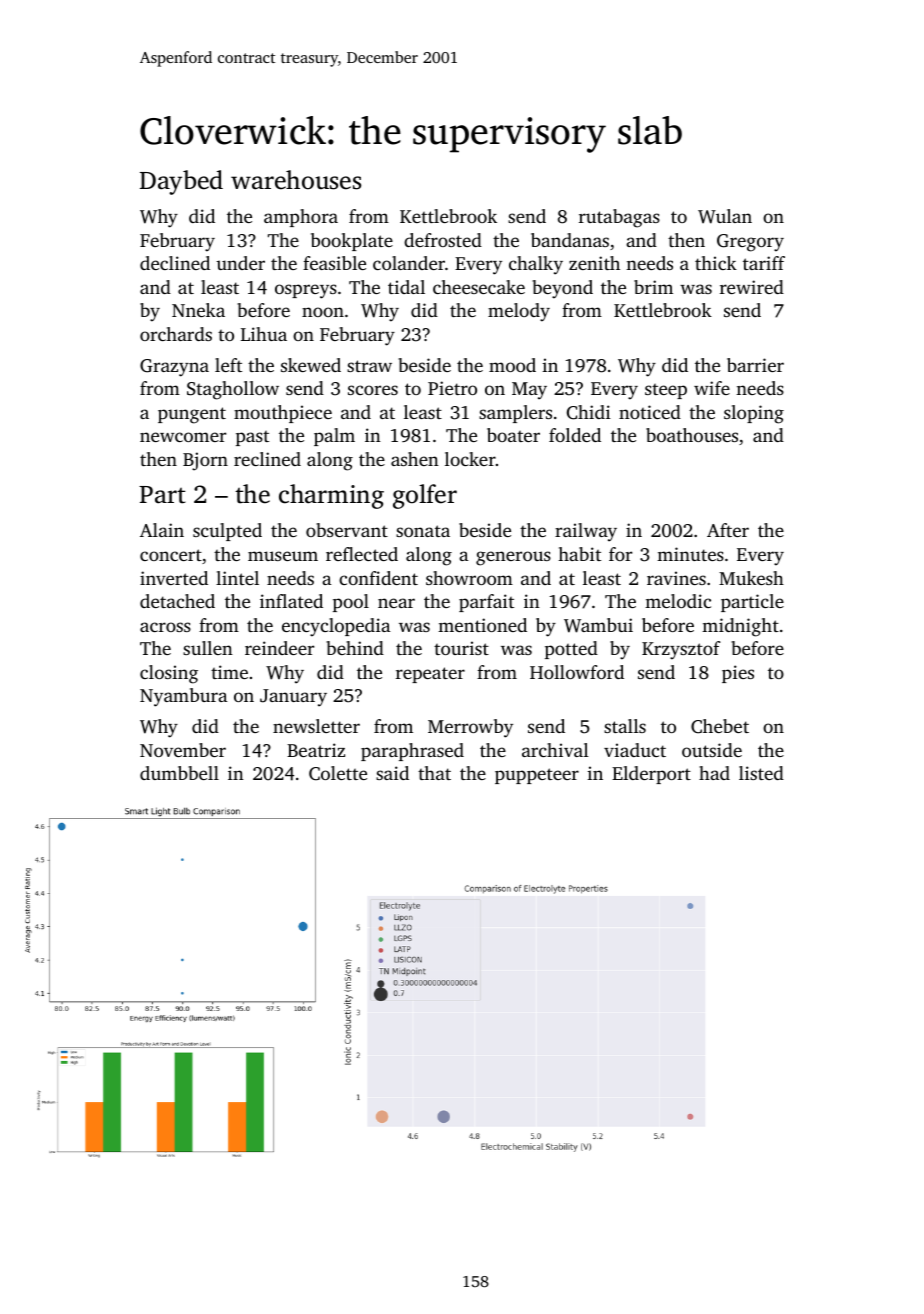  Describe the element at coordinates (482, 625) in the image. I see `mentioned` at that location.
